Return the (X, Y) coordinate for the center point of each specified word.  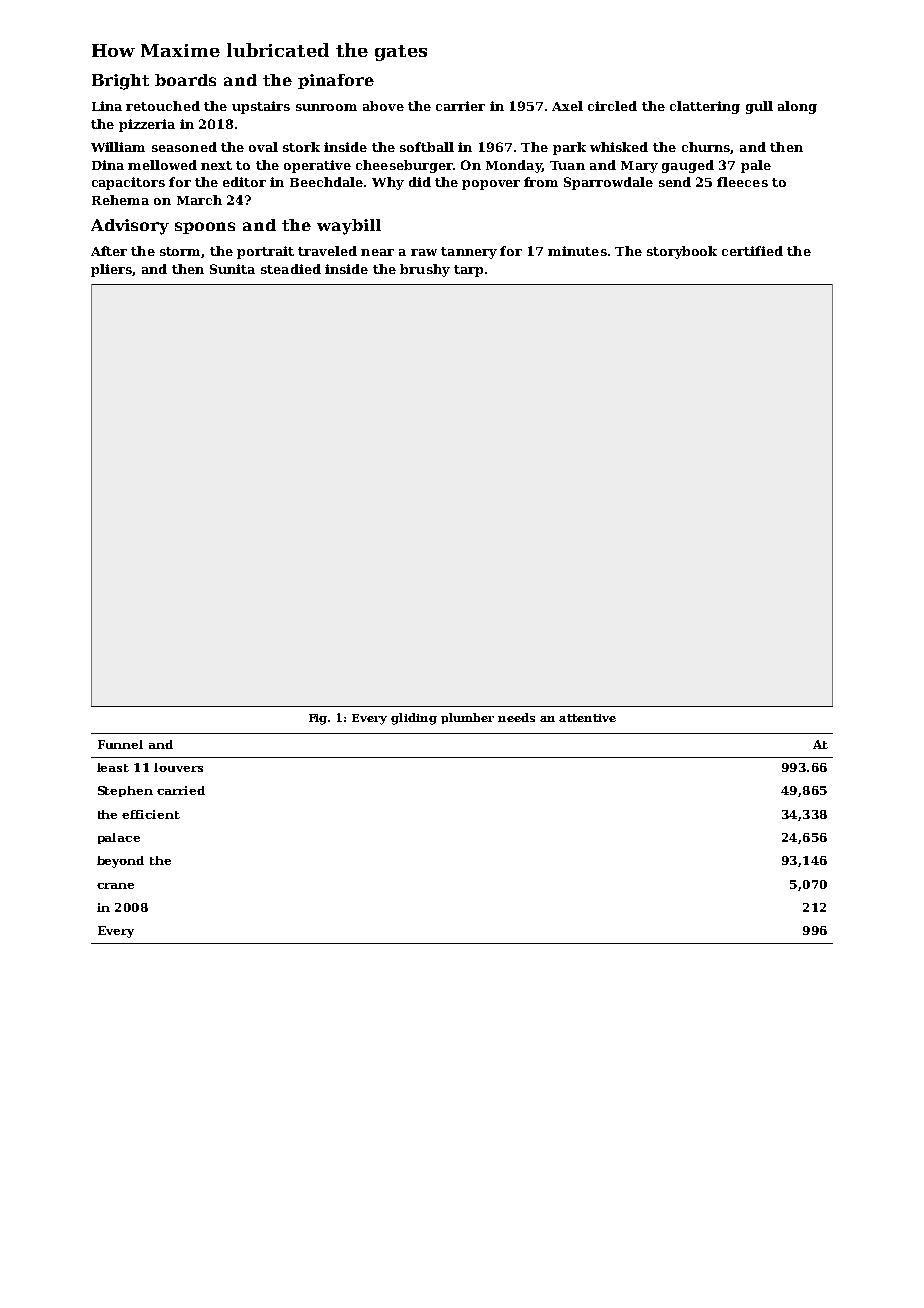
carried (181, 790)
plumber (467, 718)
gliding (414, 719)
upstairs (261, 107)
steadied (291, 269)
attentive (587, 718)
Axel (567, 106)
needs (516, 717)
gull (759, 107)
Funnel (120, 744)
